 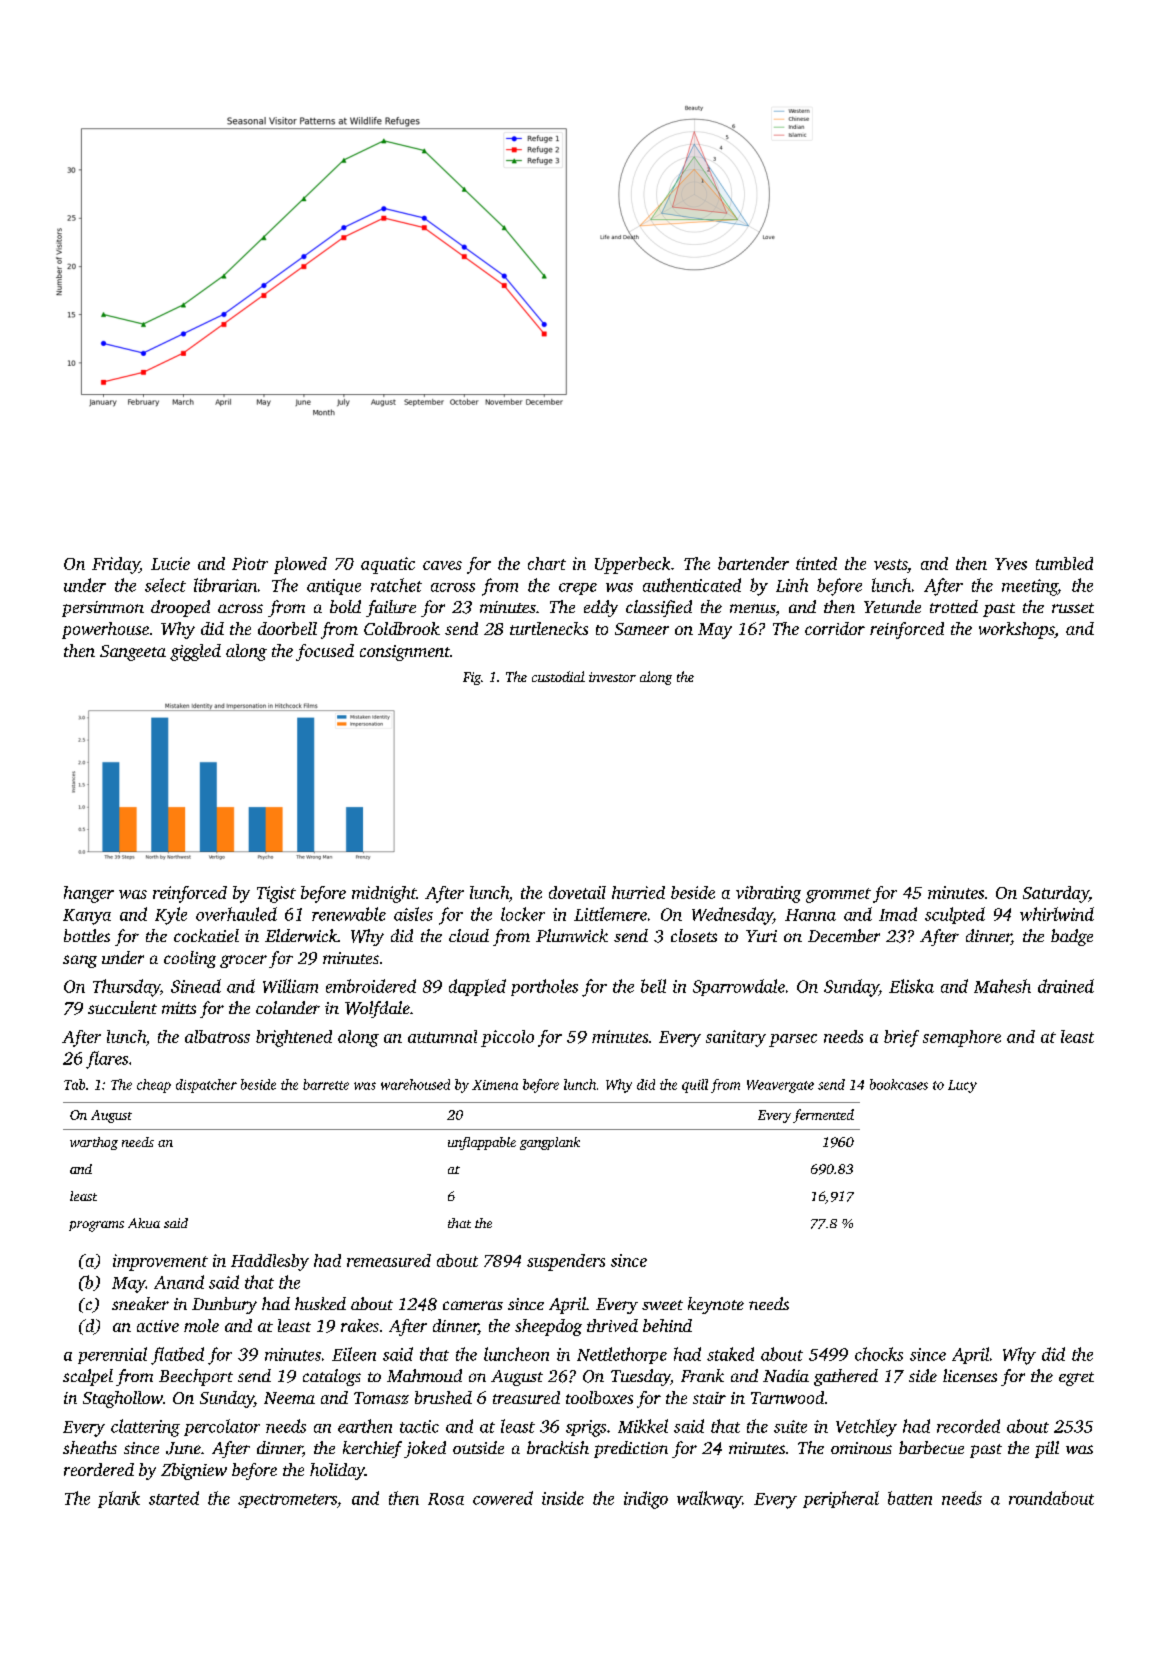 What do you see at coordinates (1016, 630) in the screenshot?
I see `workshops` at bounding box center [1016, 630].
